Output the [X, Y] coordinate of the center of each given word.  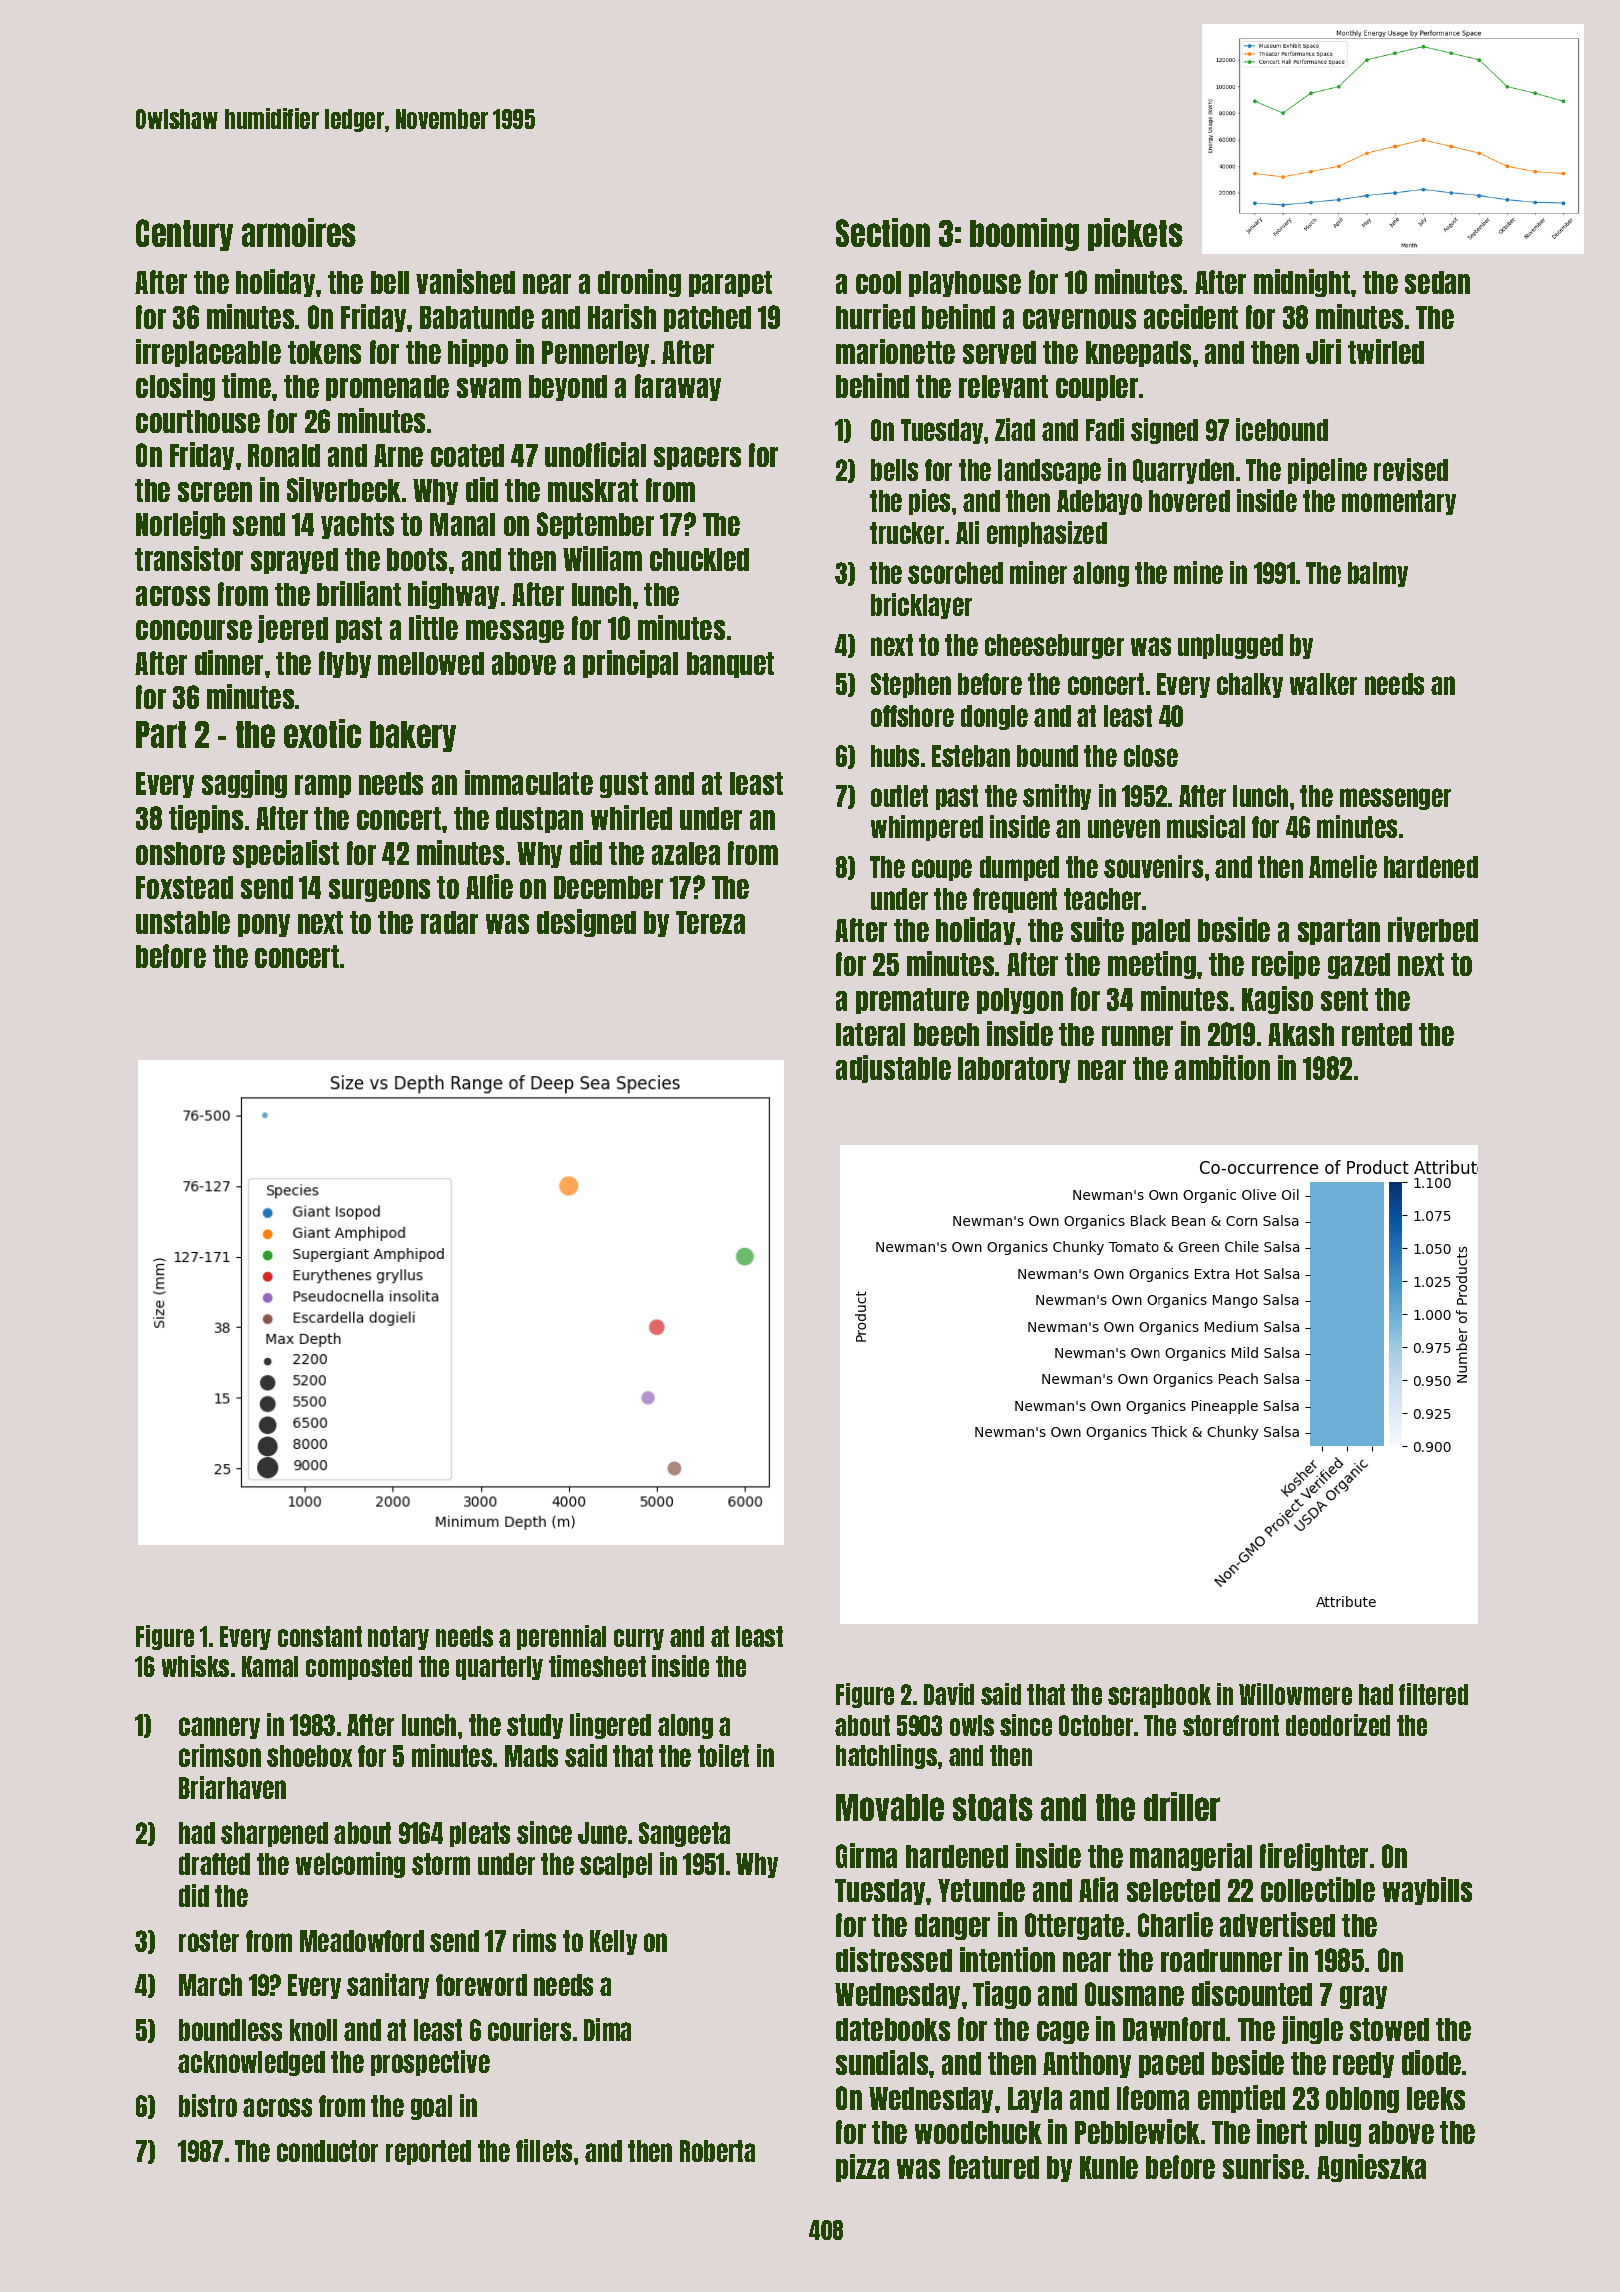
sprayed [294, 561]
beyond [568, 388]
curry [639, 1639]
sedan [1437, 282]
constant [320, 1636]
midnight [1302, 283]
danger [952, 1927]
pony [264, 925]
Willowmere [1295, 1694]
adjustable [893, 1069]
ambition [1222, 1067]
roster [209, 1941]
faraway [678, 387]
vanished [465, 281]
